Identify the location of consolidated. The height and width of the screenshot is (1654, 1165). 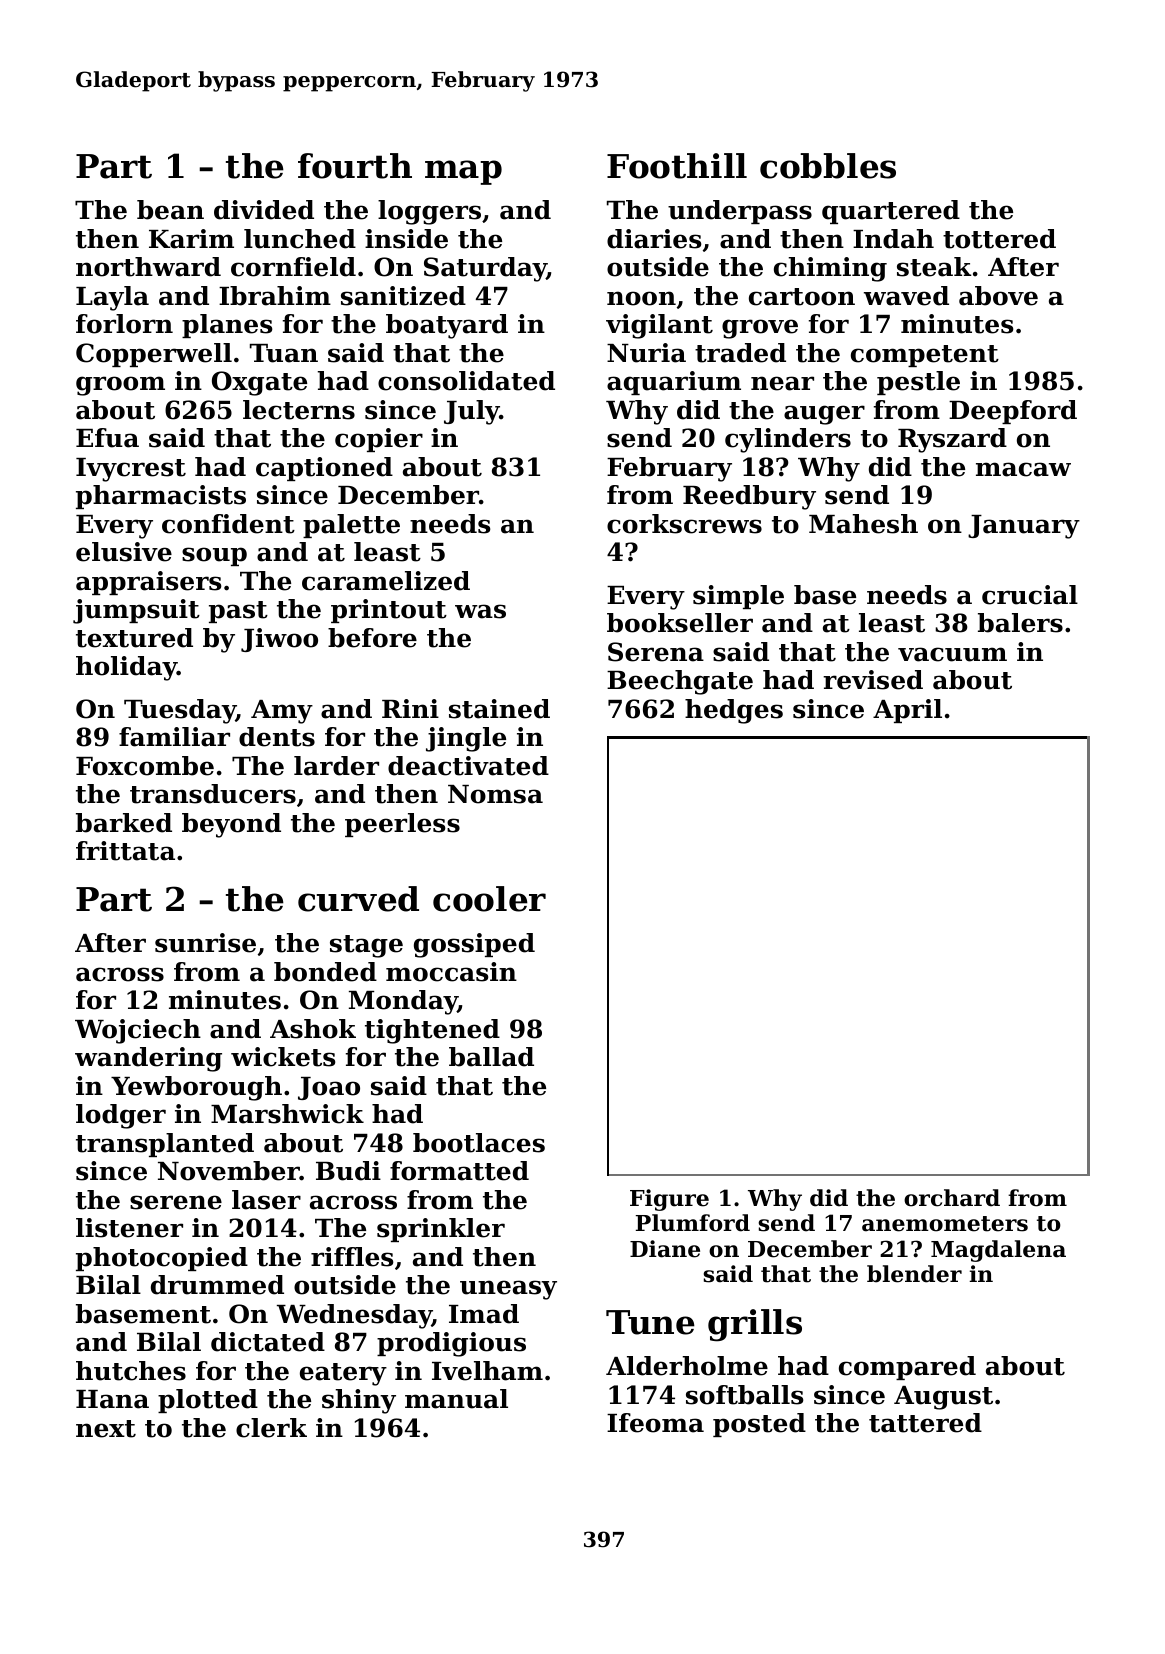
(466, 381).
